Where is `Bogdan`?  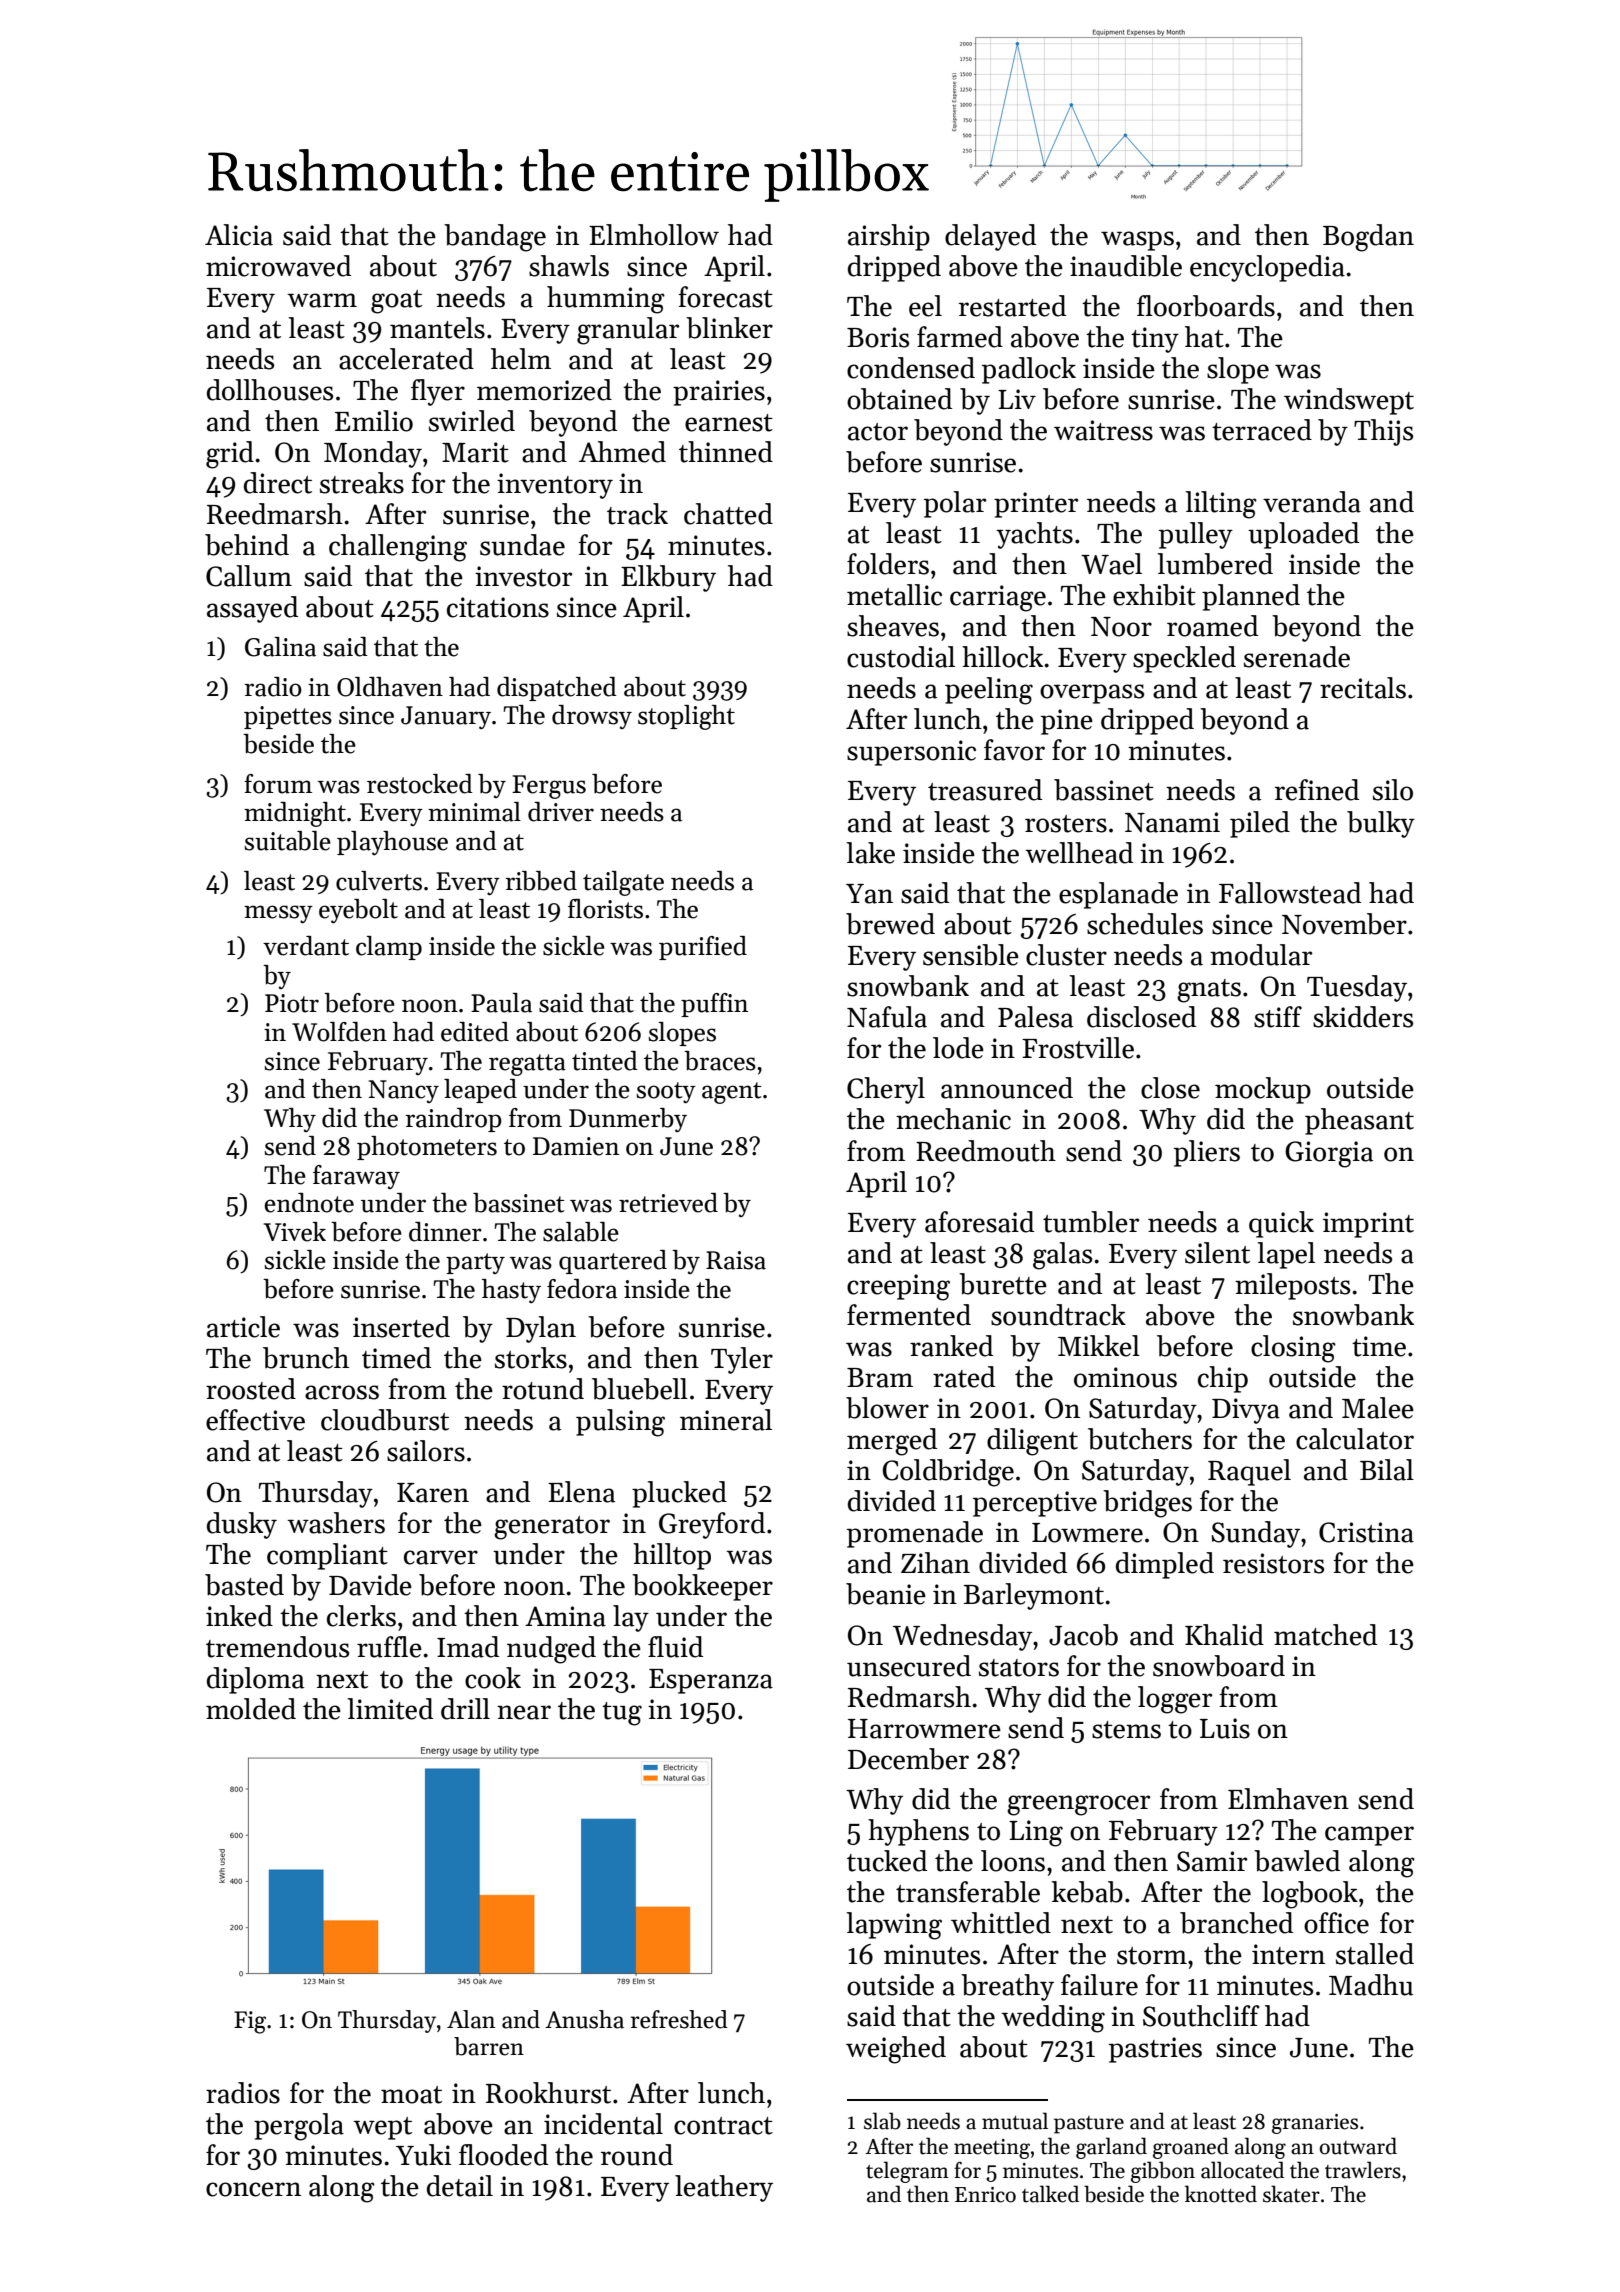
Bogdan is located at coordinates (1368, 238).
